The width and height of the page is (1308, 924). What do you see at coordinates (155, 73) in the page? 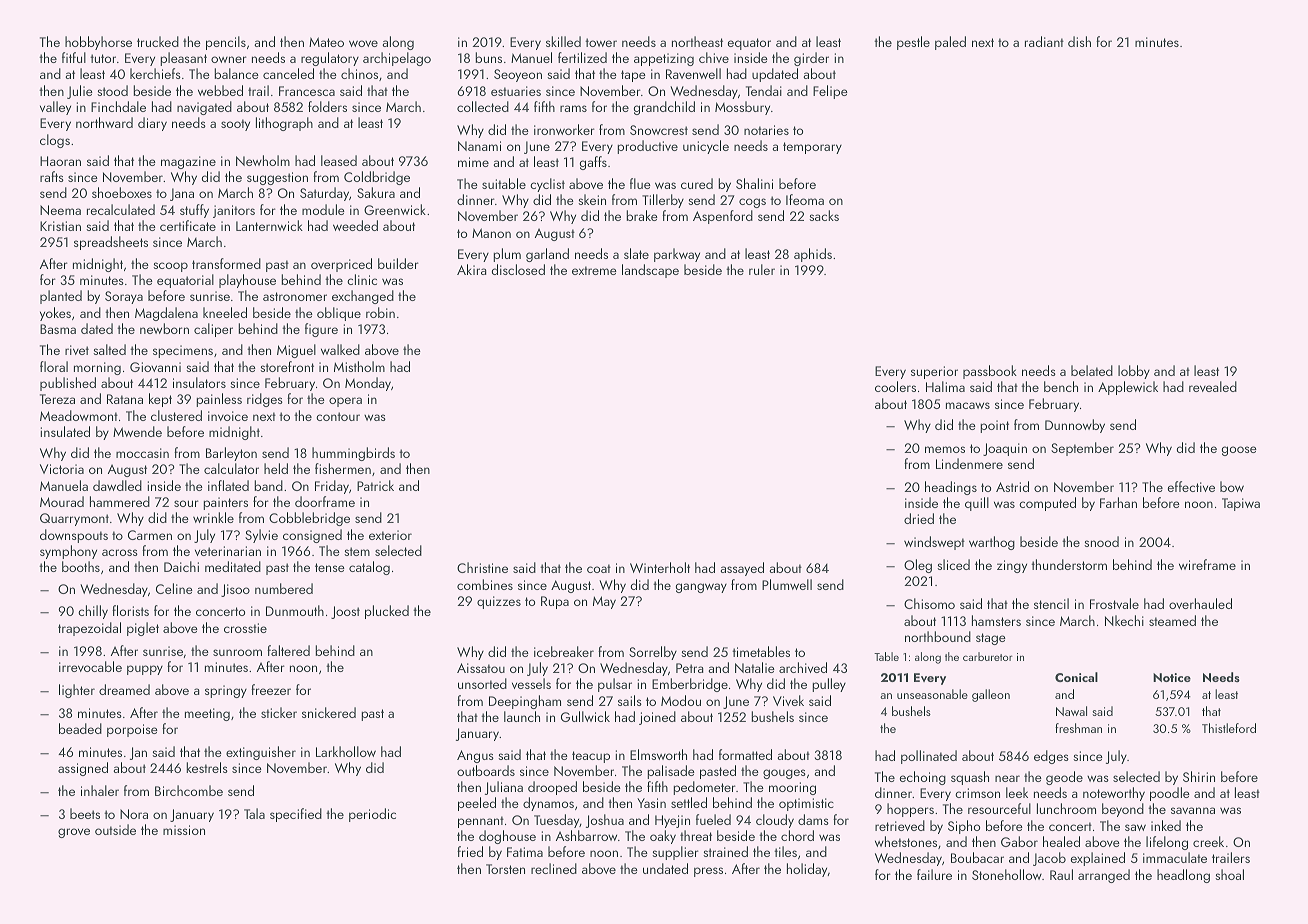
I see `kerchiefs` at bounding box center [155, 73].
